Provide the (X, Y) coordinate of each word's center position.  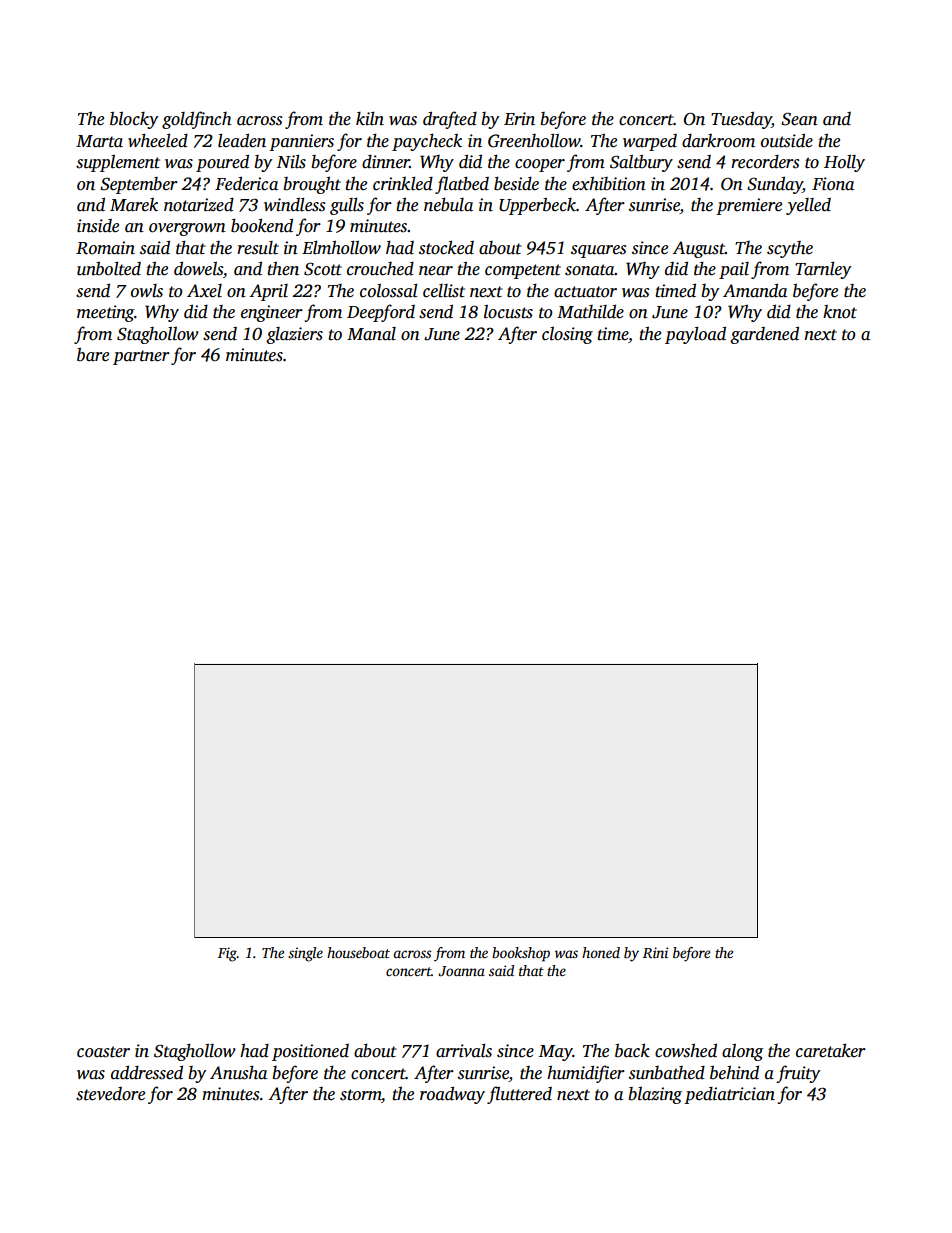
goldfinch (196, 120)
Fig (227, 954)
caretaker (831, 1050)
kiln (370, 118)
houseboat (358, 952)
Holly (844, 163)
